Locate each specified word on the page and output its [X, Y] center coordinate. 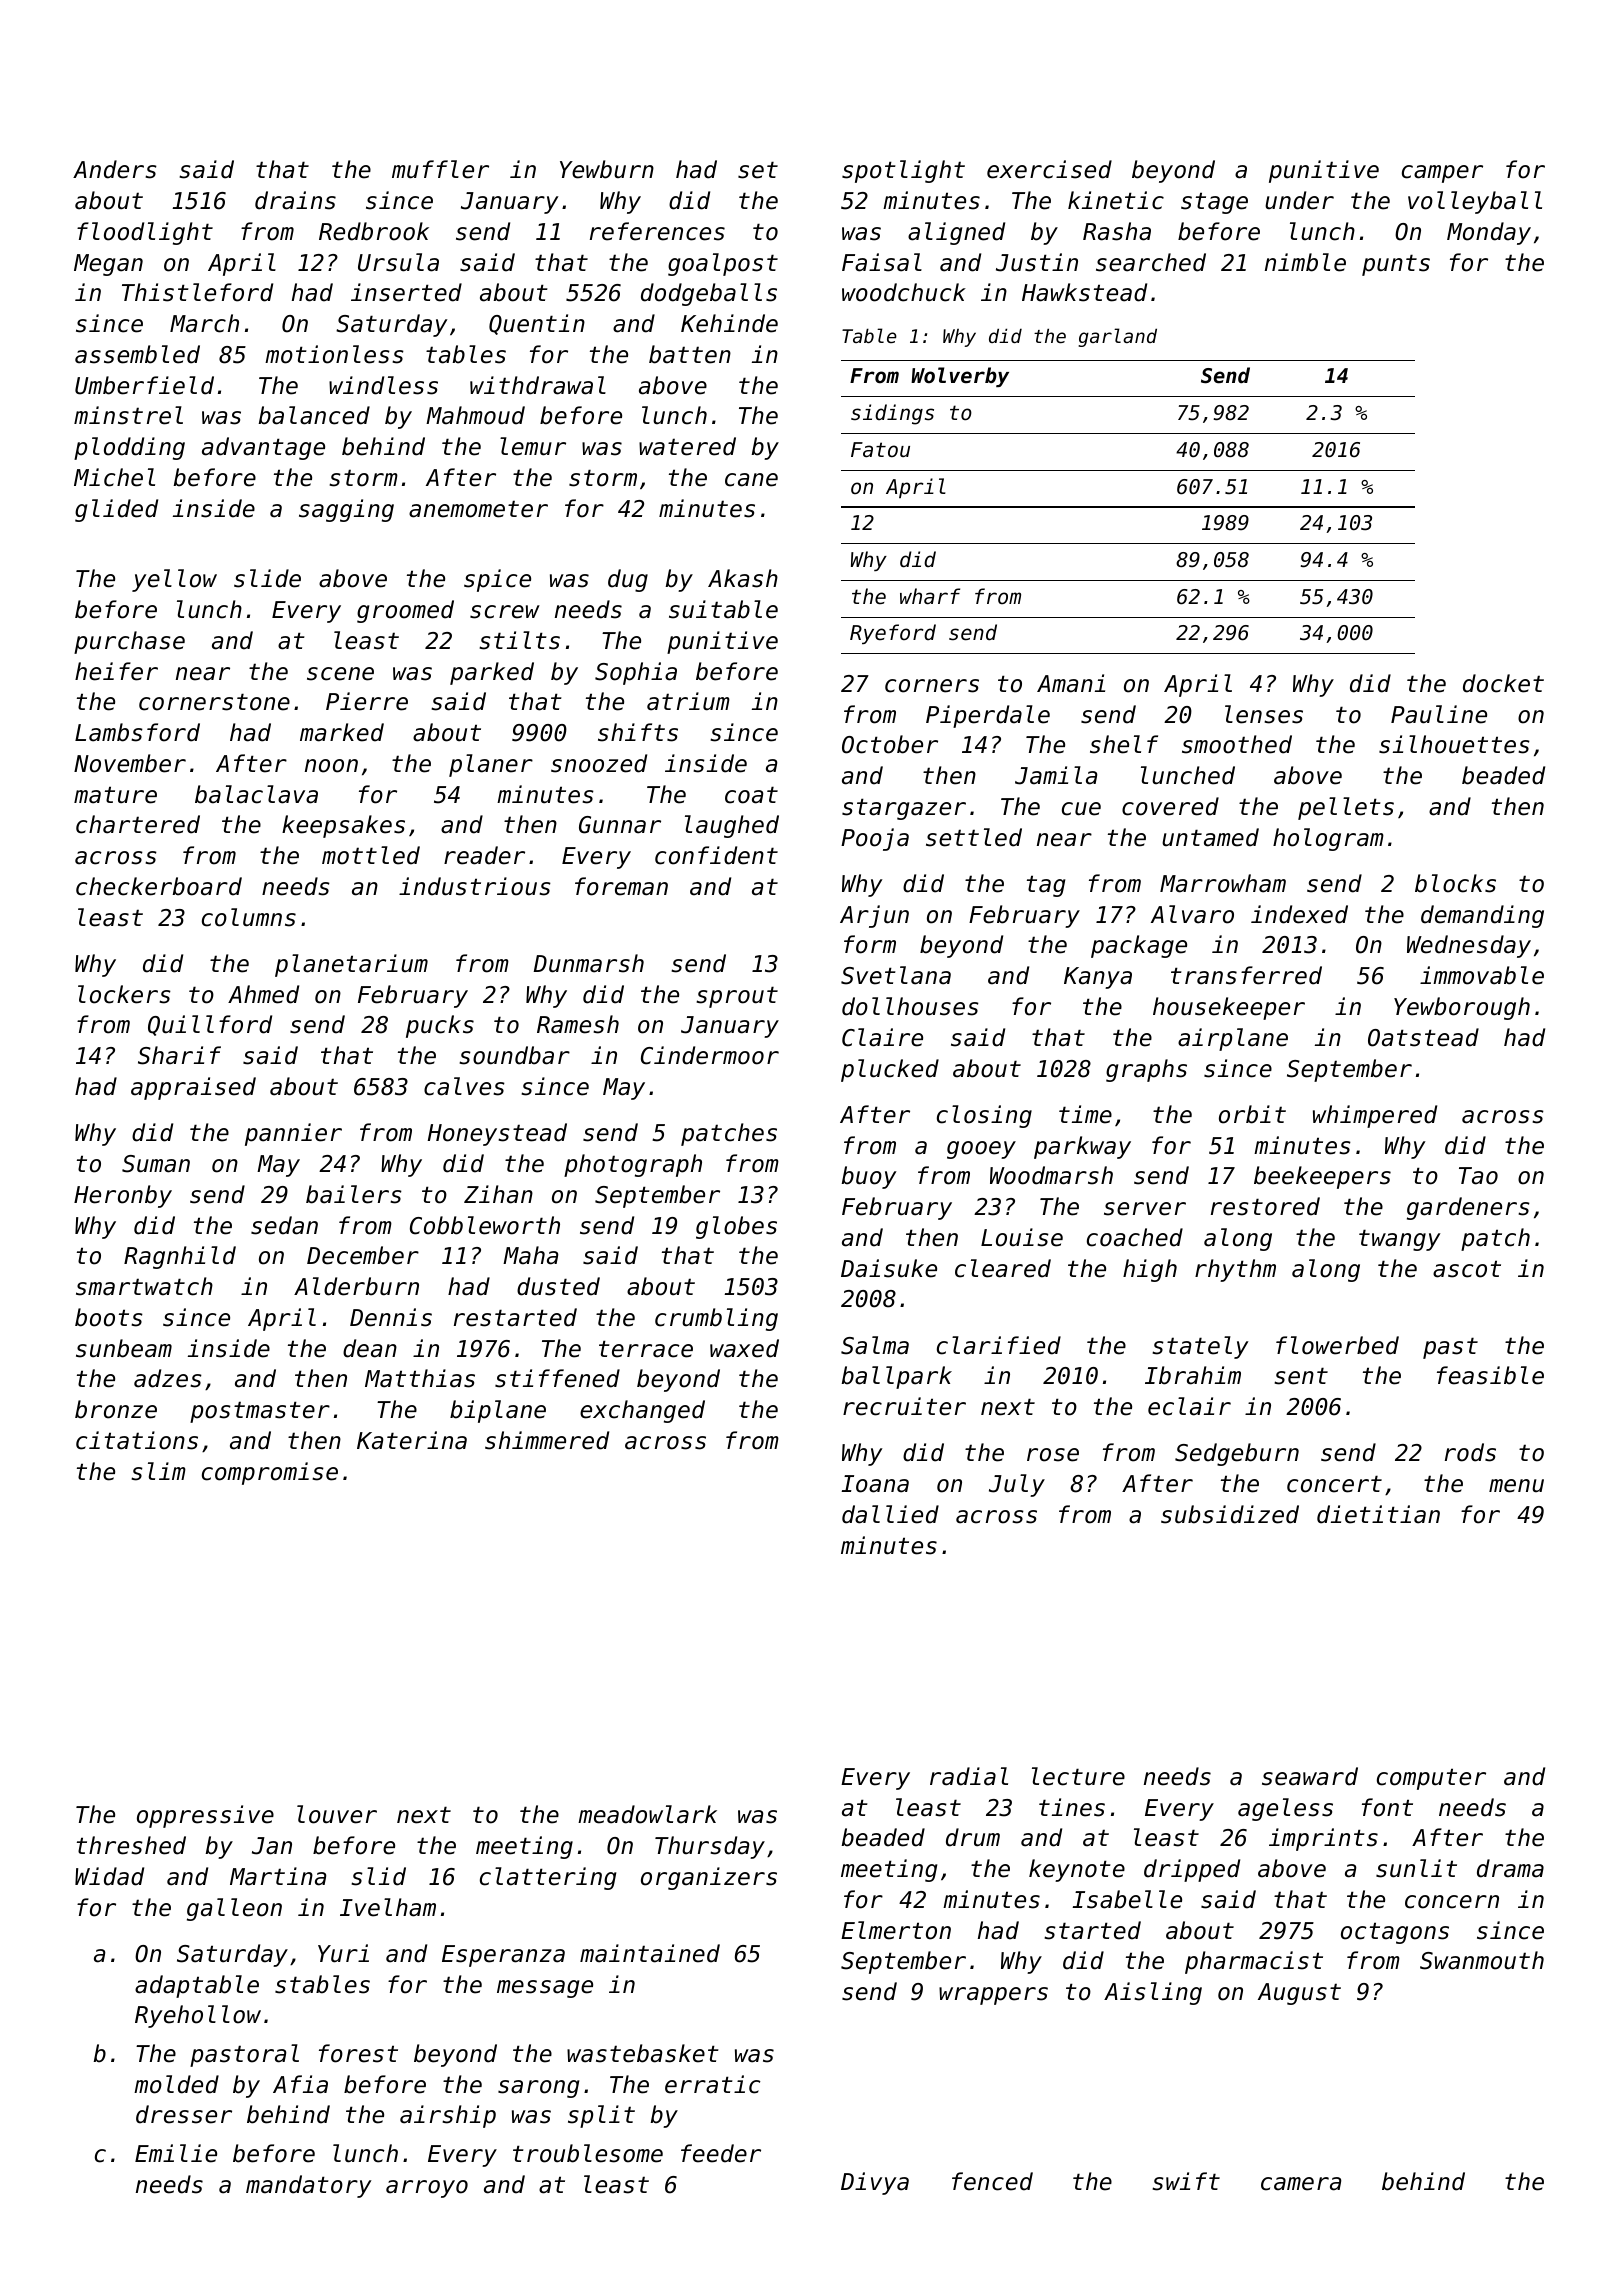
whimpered [1375, 1116]
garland [1117, 337]
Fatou [880, 450]
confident [716, 855]
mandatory [309, 2186]
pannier [293, 1134]
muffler [440, 169]
